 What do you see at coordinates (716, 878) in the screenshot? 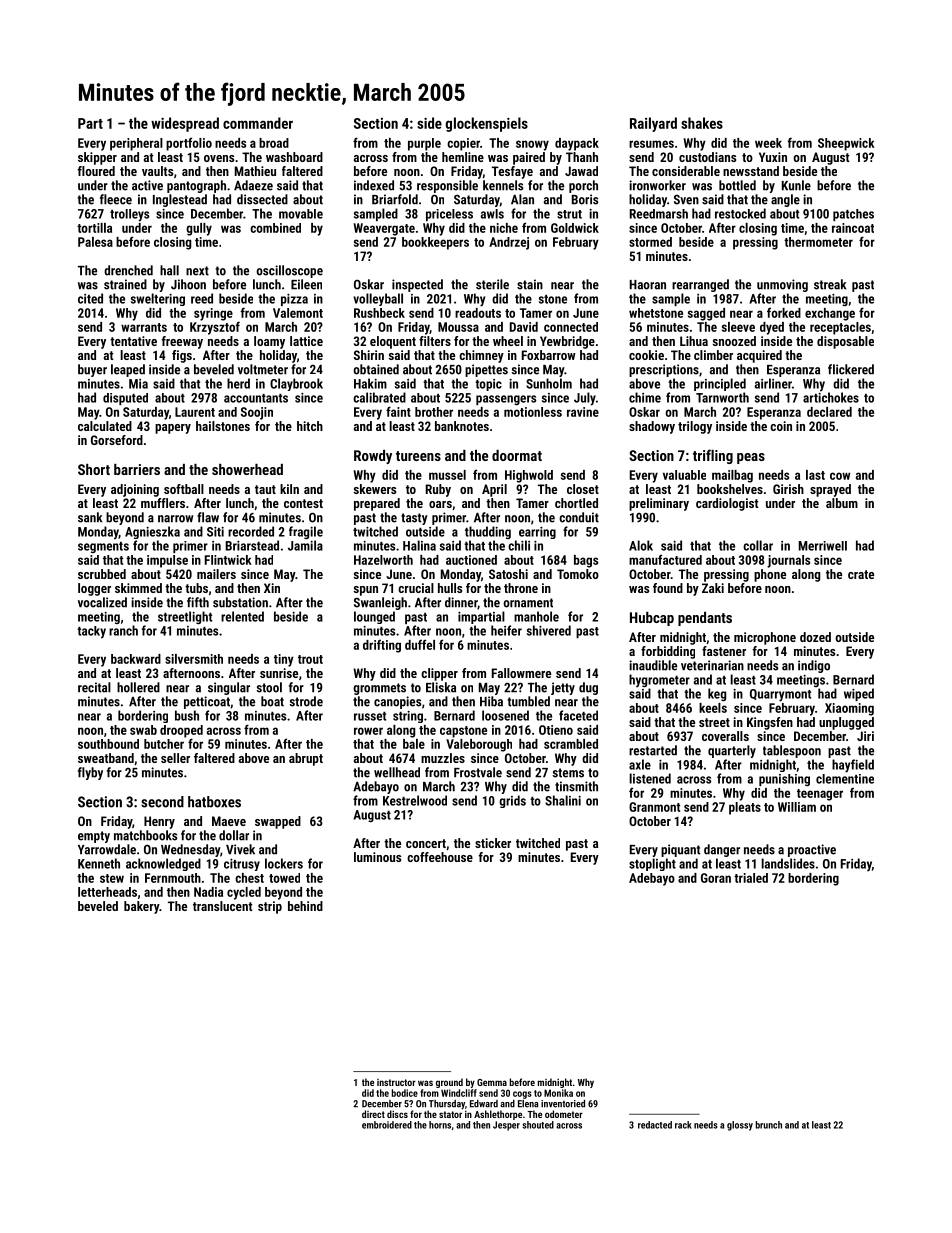
I see `Goran` at bounding box center [716, 878].
